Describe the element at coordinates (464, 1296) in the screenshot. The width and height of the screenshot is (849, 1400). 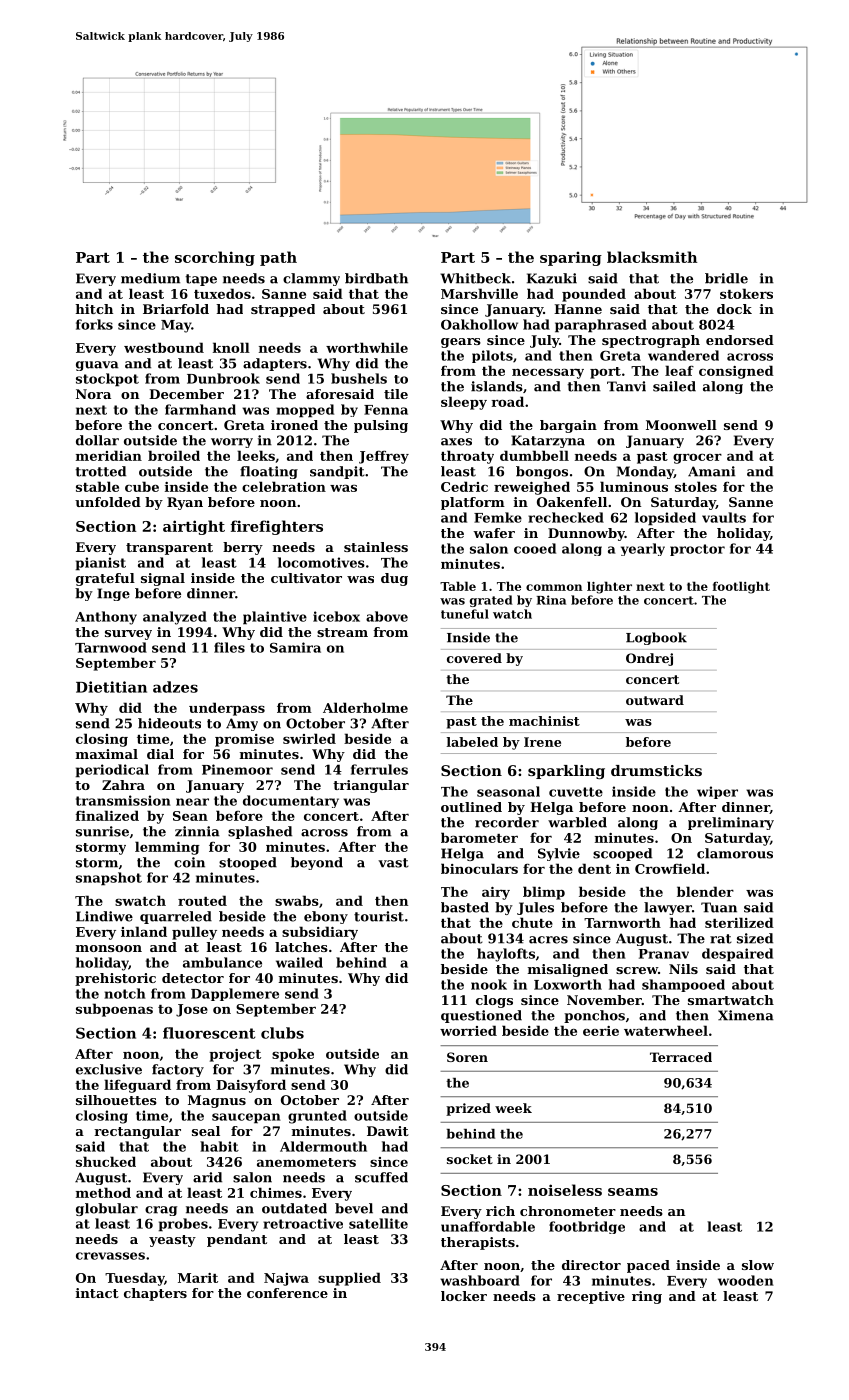
I see `locker` at that location.
